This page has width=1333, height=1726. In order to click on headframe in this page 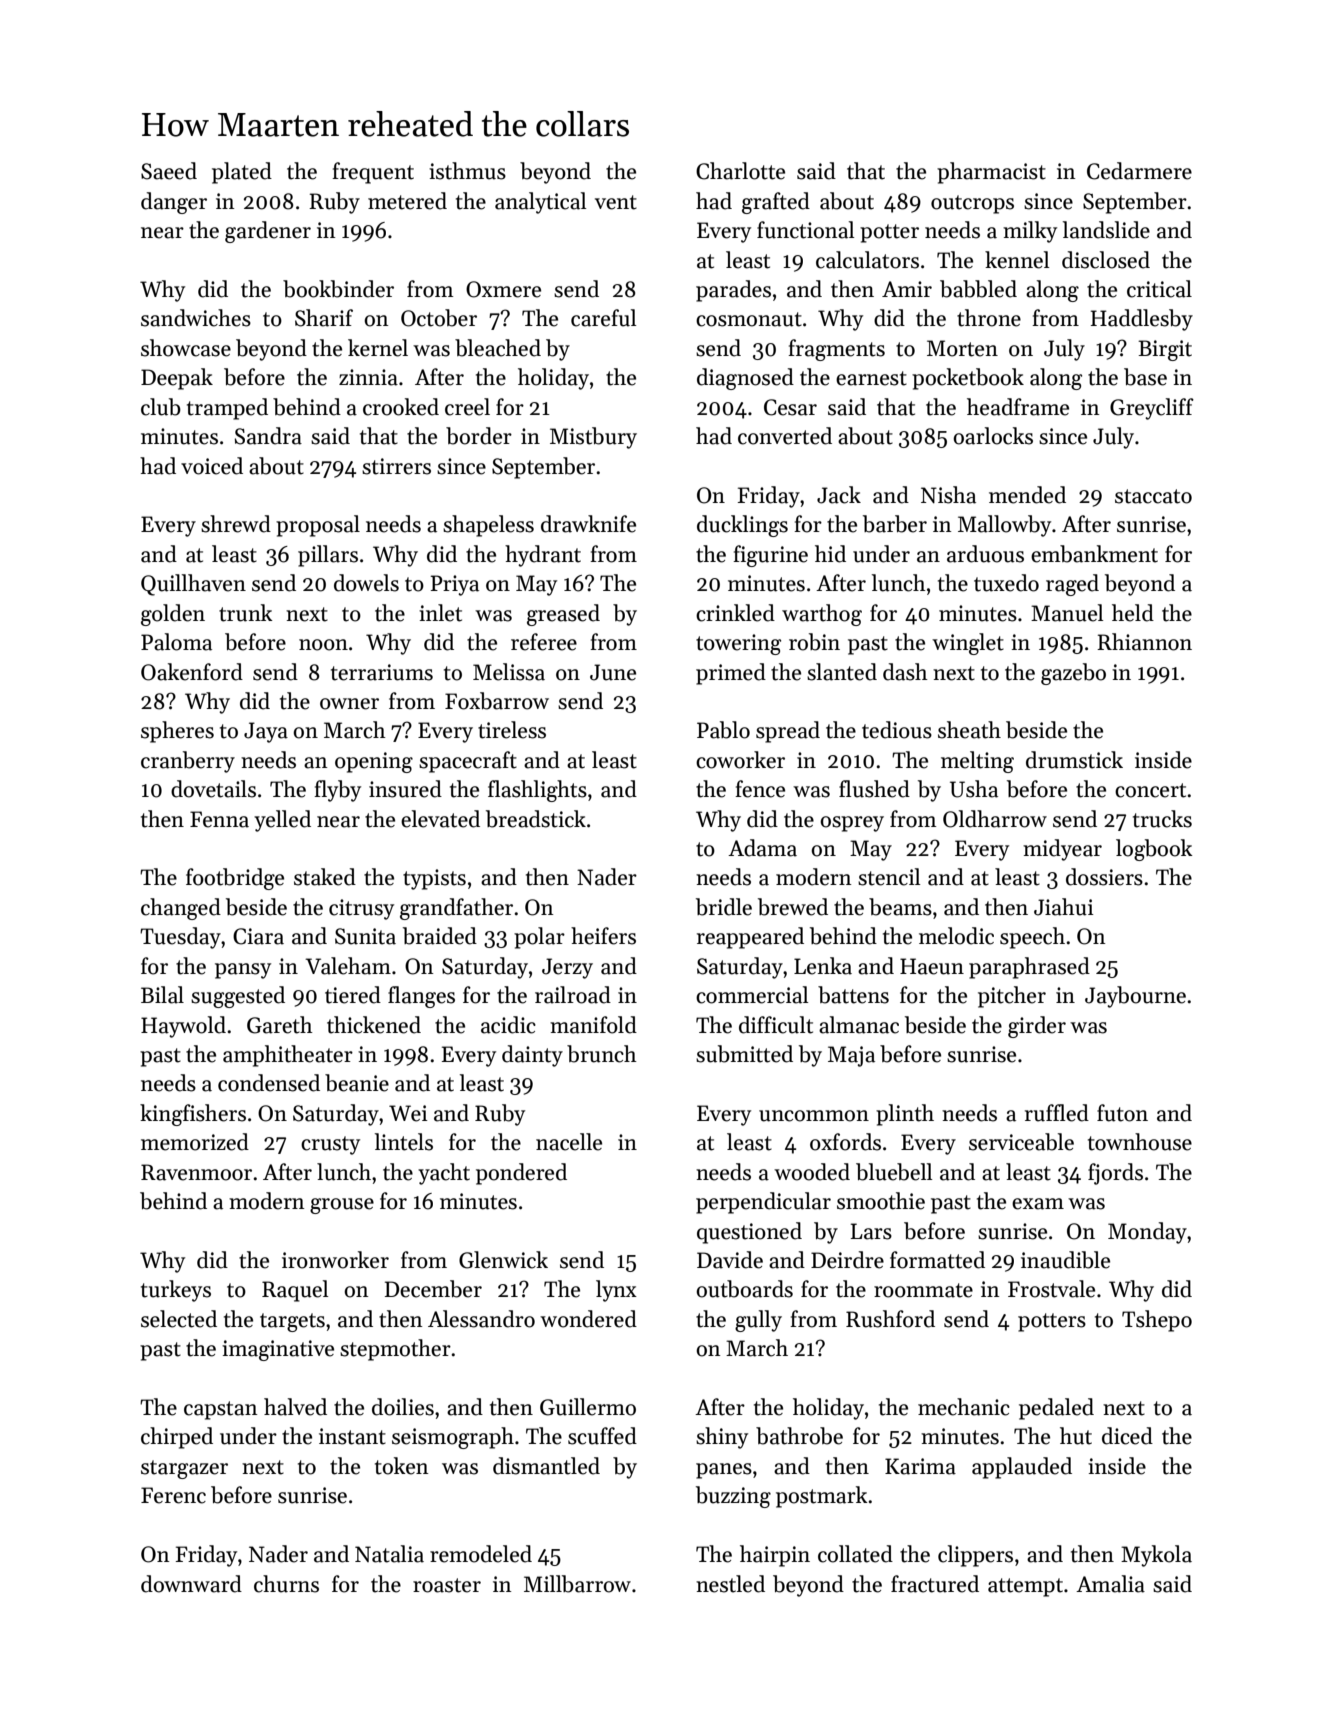, I will do `click(1018, 407)`.
